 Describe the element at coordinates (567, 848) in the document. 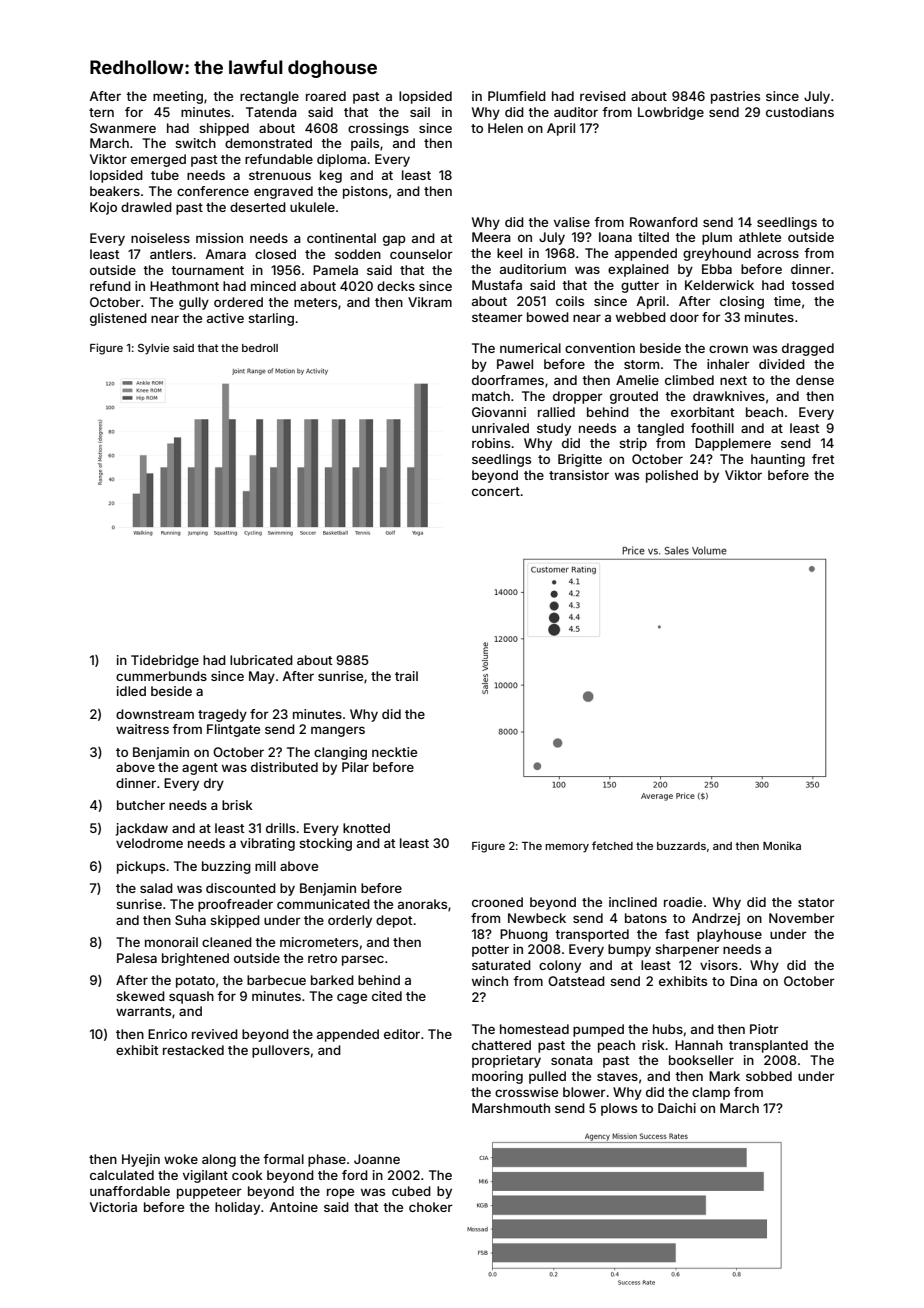

I see `memory` at that location.
